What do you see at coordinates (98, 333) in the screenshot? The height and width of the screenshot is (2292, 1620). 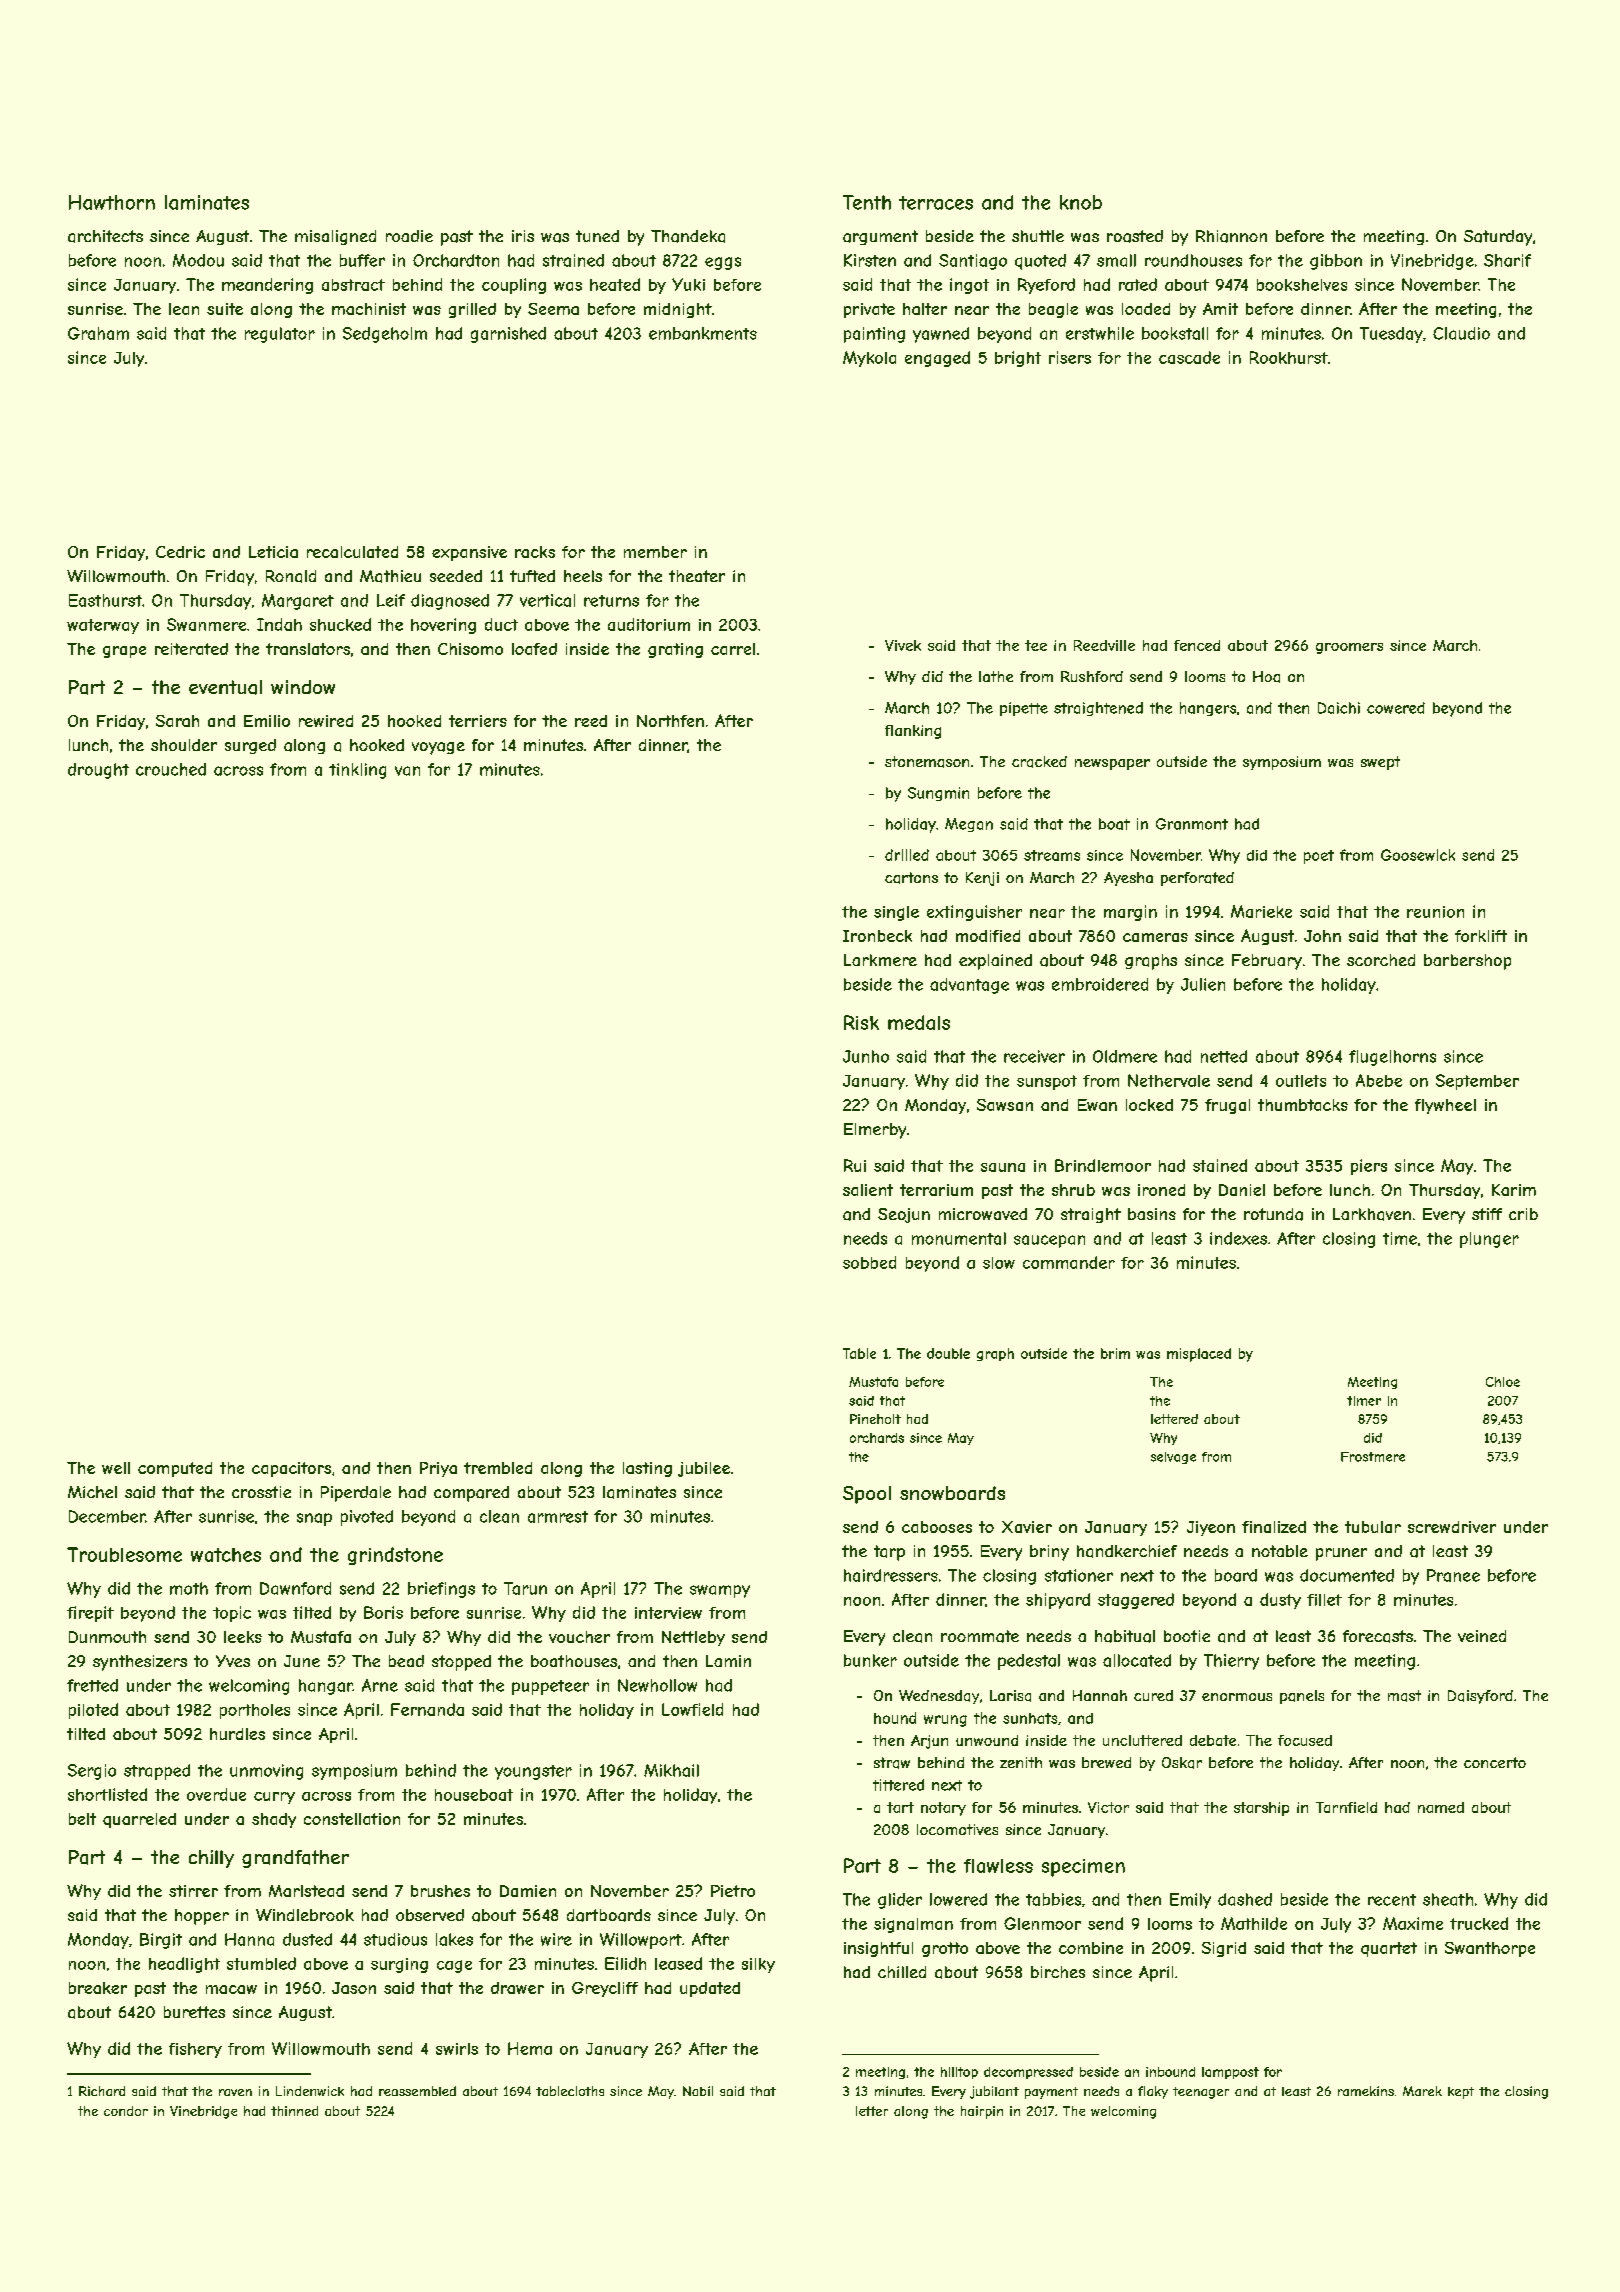 I see `Graham` at bounding box center [98, 333].
